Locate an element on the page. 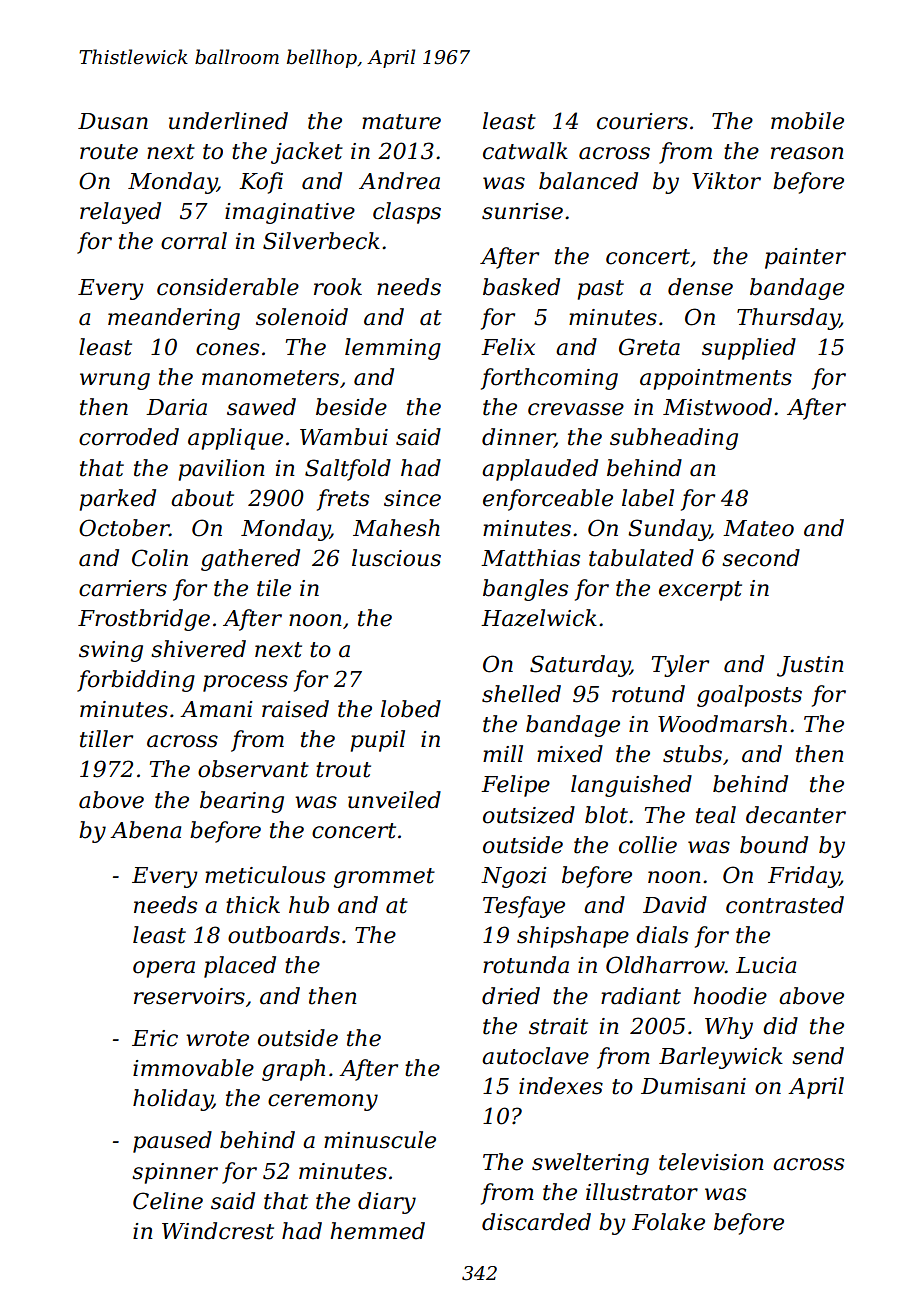 The image size is (924, 1311). Saltfold is located at coordinates (348, 470).
